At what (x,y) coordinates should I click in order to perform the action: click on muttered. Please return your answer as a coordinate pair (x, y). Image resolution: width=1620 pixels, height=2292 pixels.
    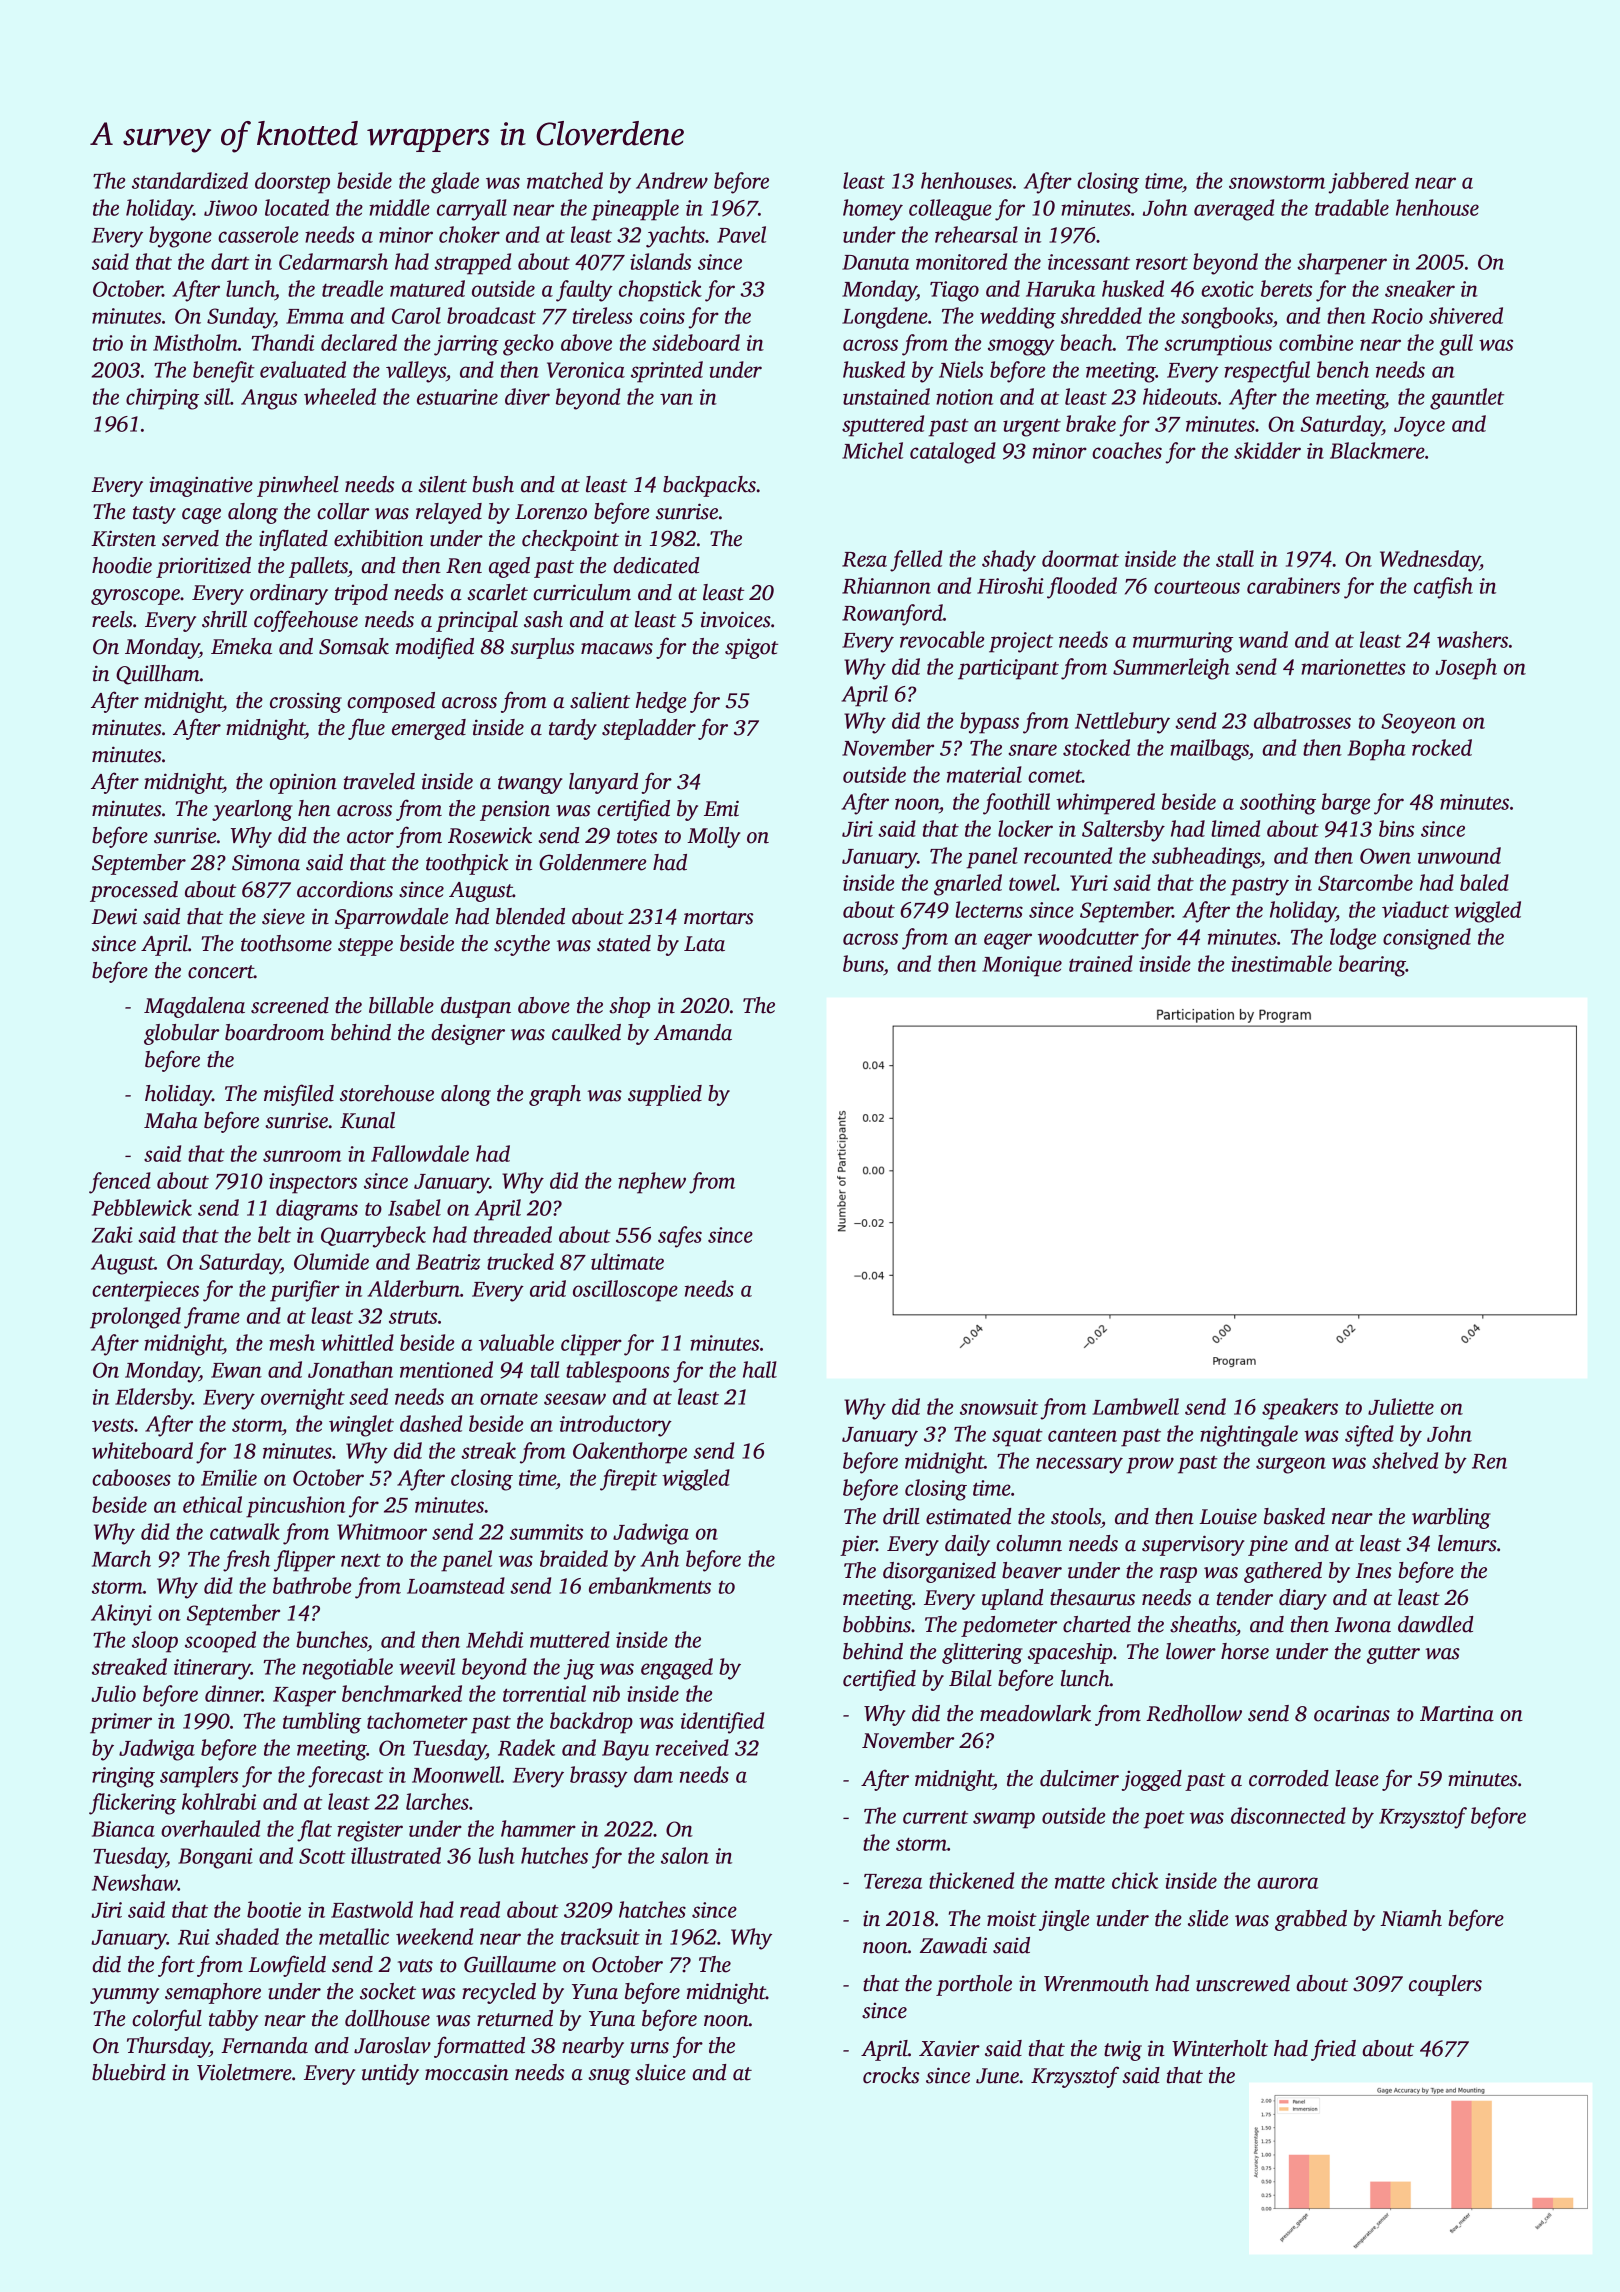
    Looking at the image, I should click on (570, 1639).
